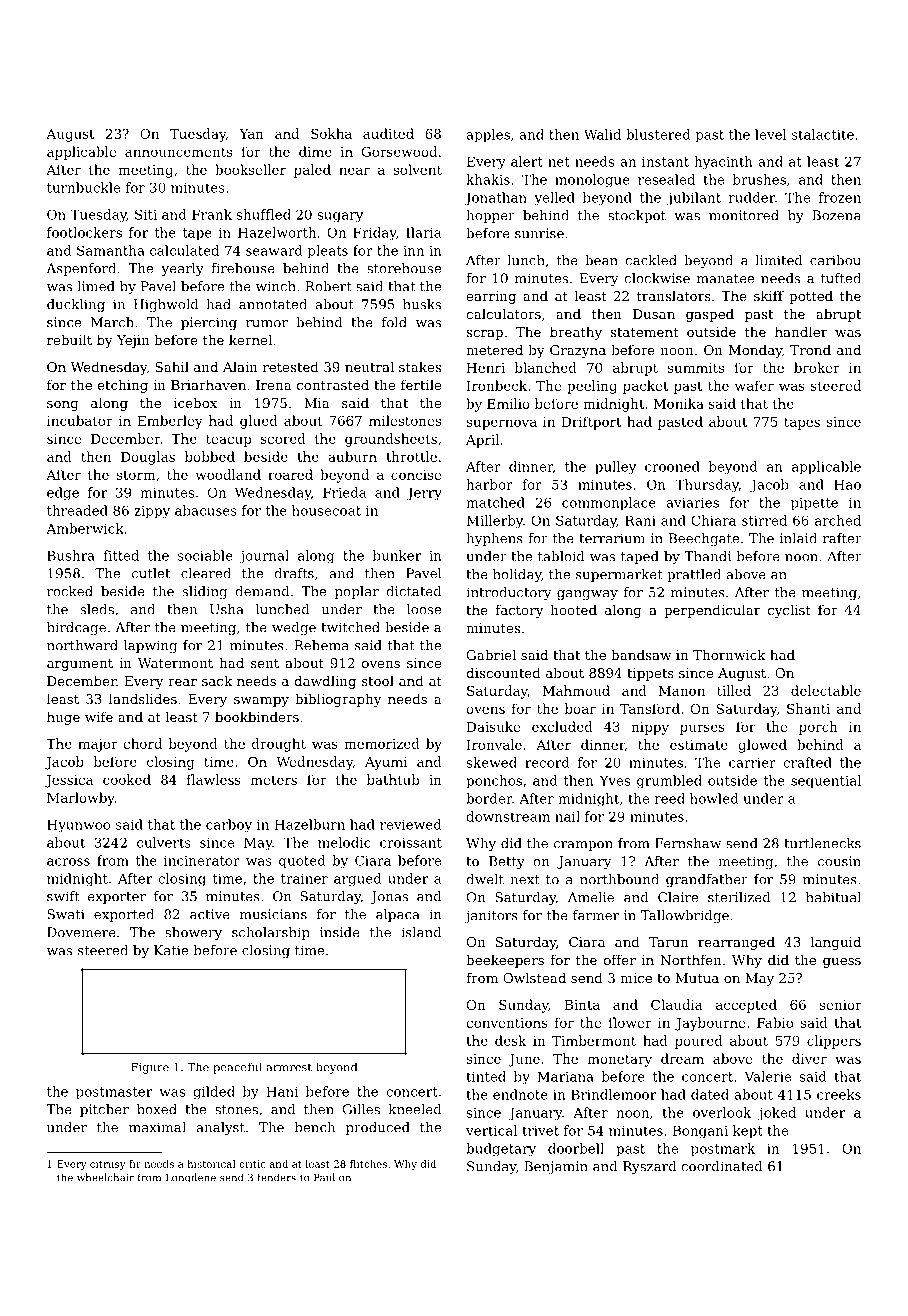 This screenshot has width=908, height=1316. I want to click on Paul, so click(324, 1177).
